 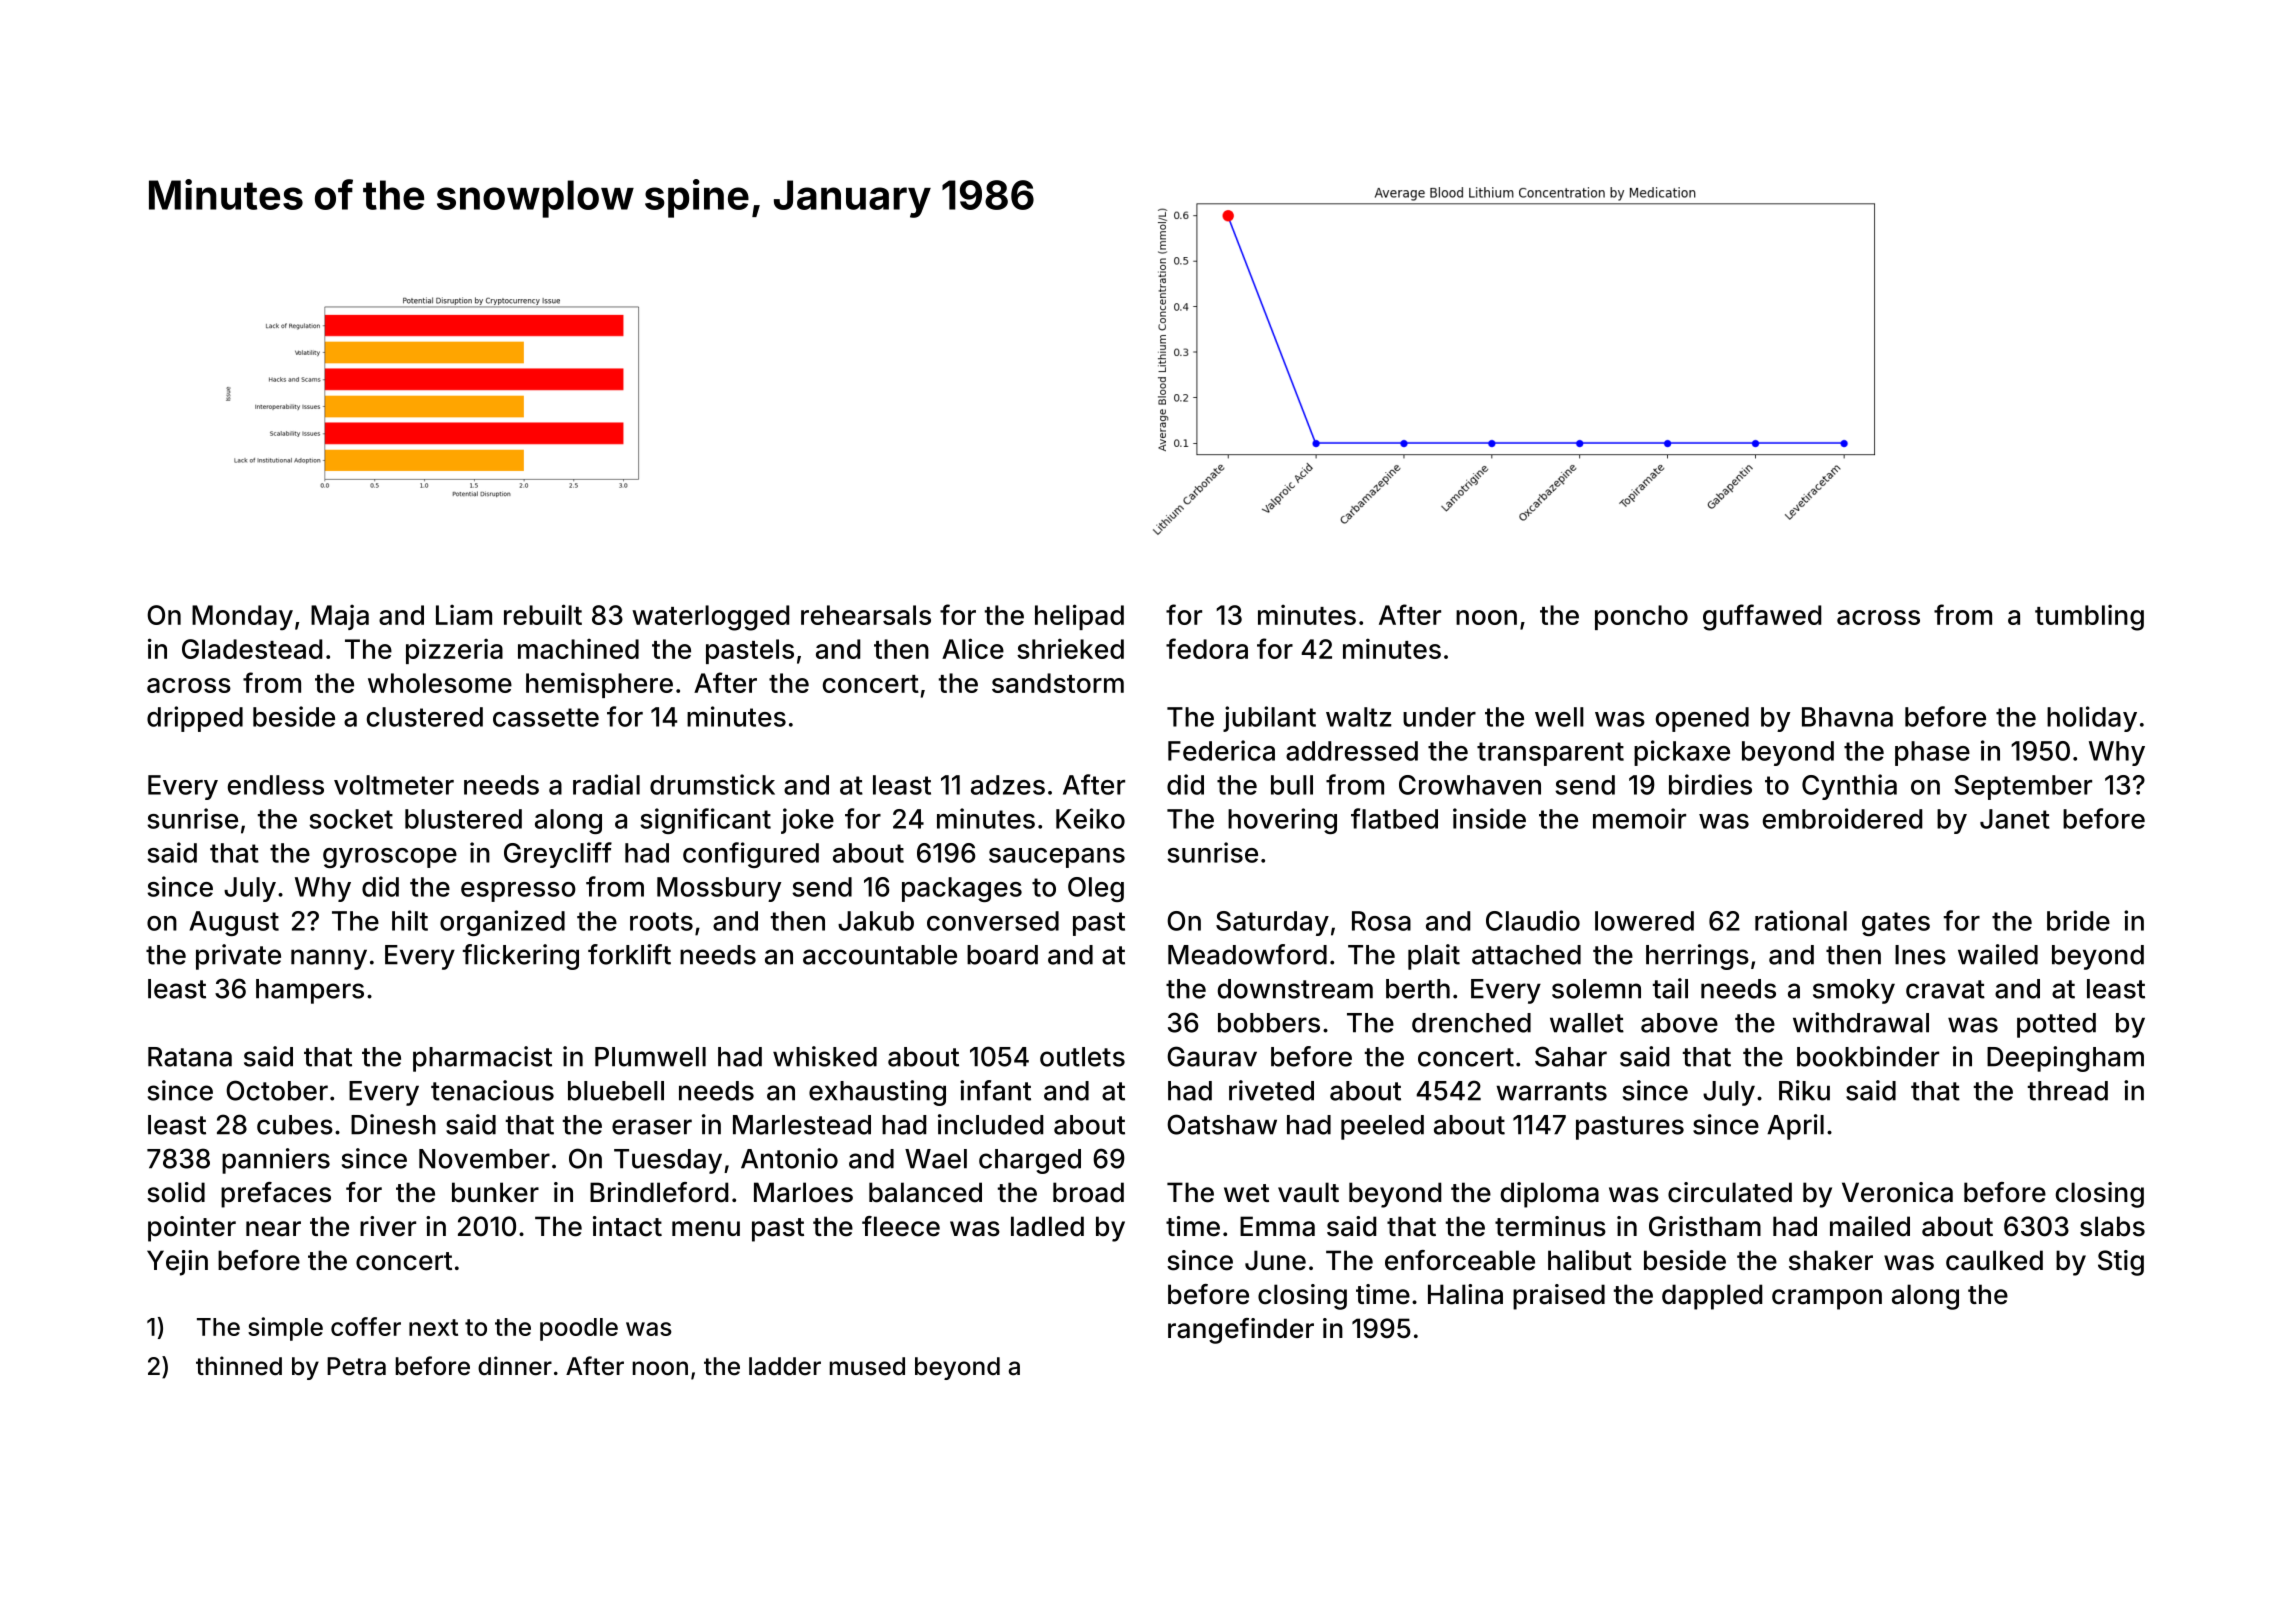 What do you see at coordinates (1295, 989) in the screenshot?
I see `downstream` at bounding box center [1295, 989].
